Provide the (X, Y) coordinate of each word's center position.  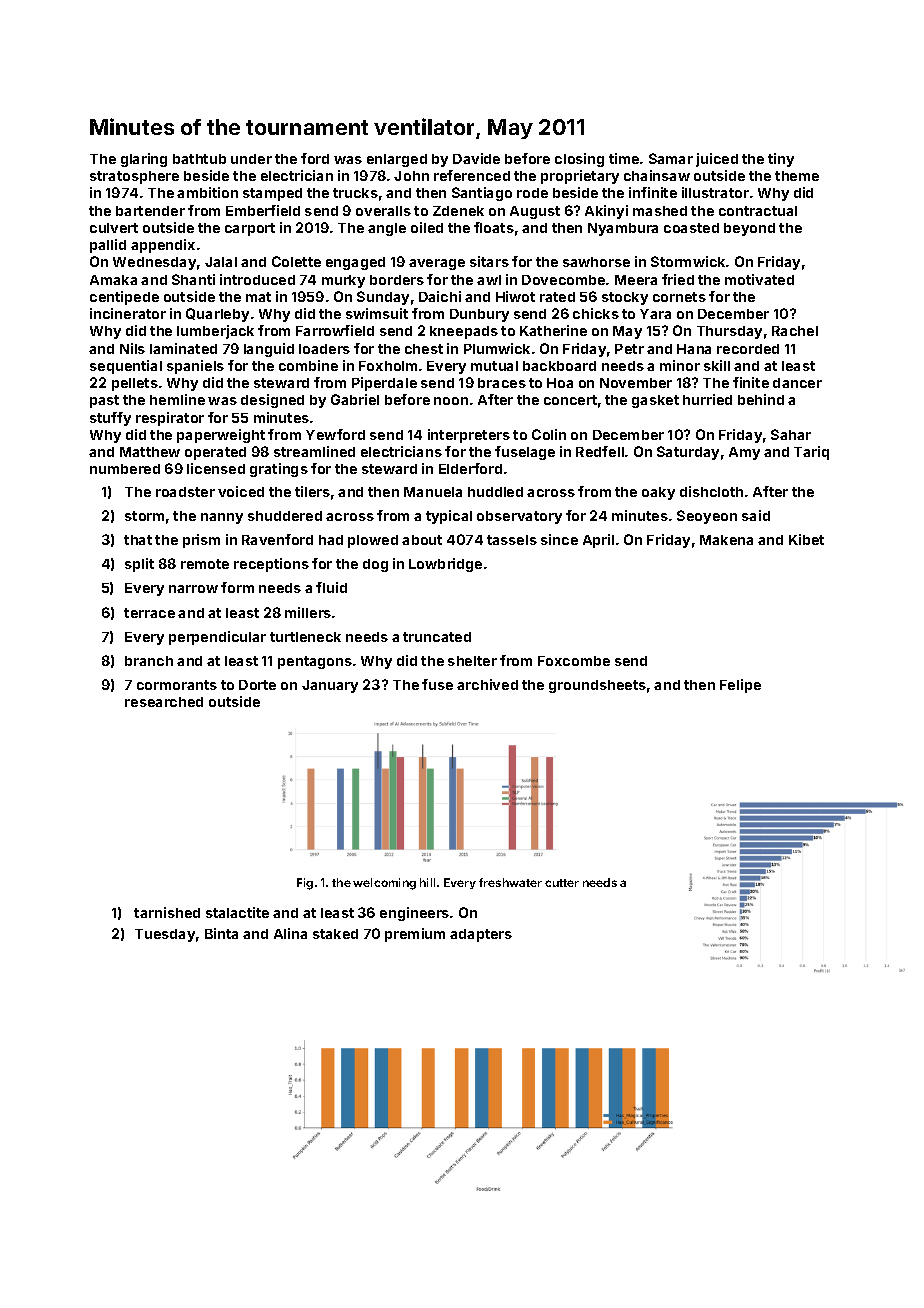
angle (387, 229)
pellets (135, 384)
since (559, 539)
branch (149, 661)
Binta (221, 933)
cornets (679, 297)
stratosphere (134, 177)
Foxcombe (574, 661)
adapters (481, 935)
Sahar (791, 434)
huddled (495, 492)
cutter (562, 883)
